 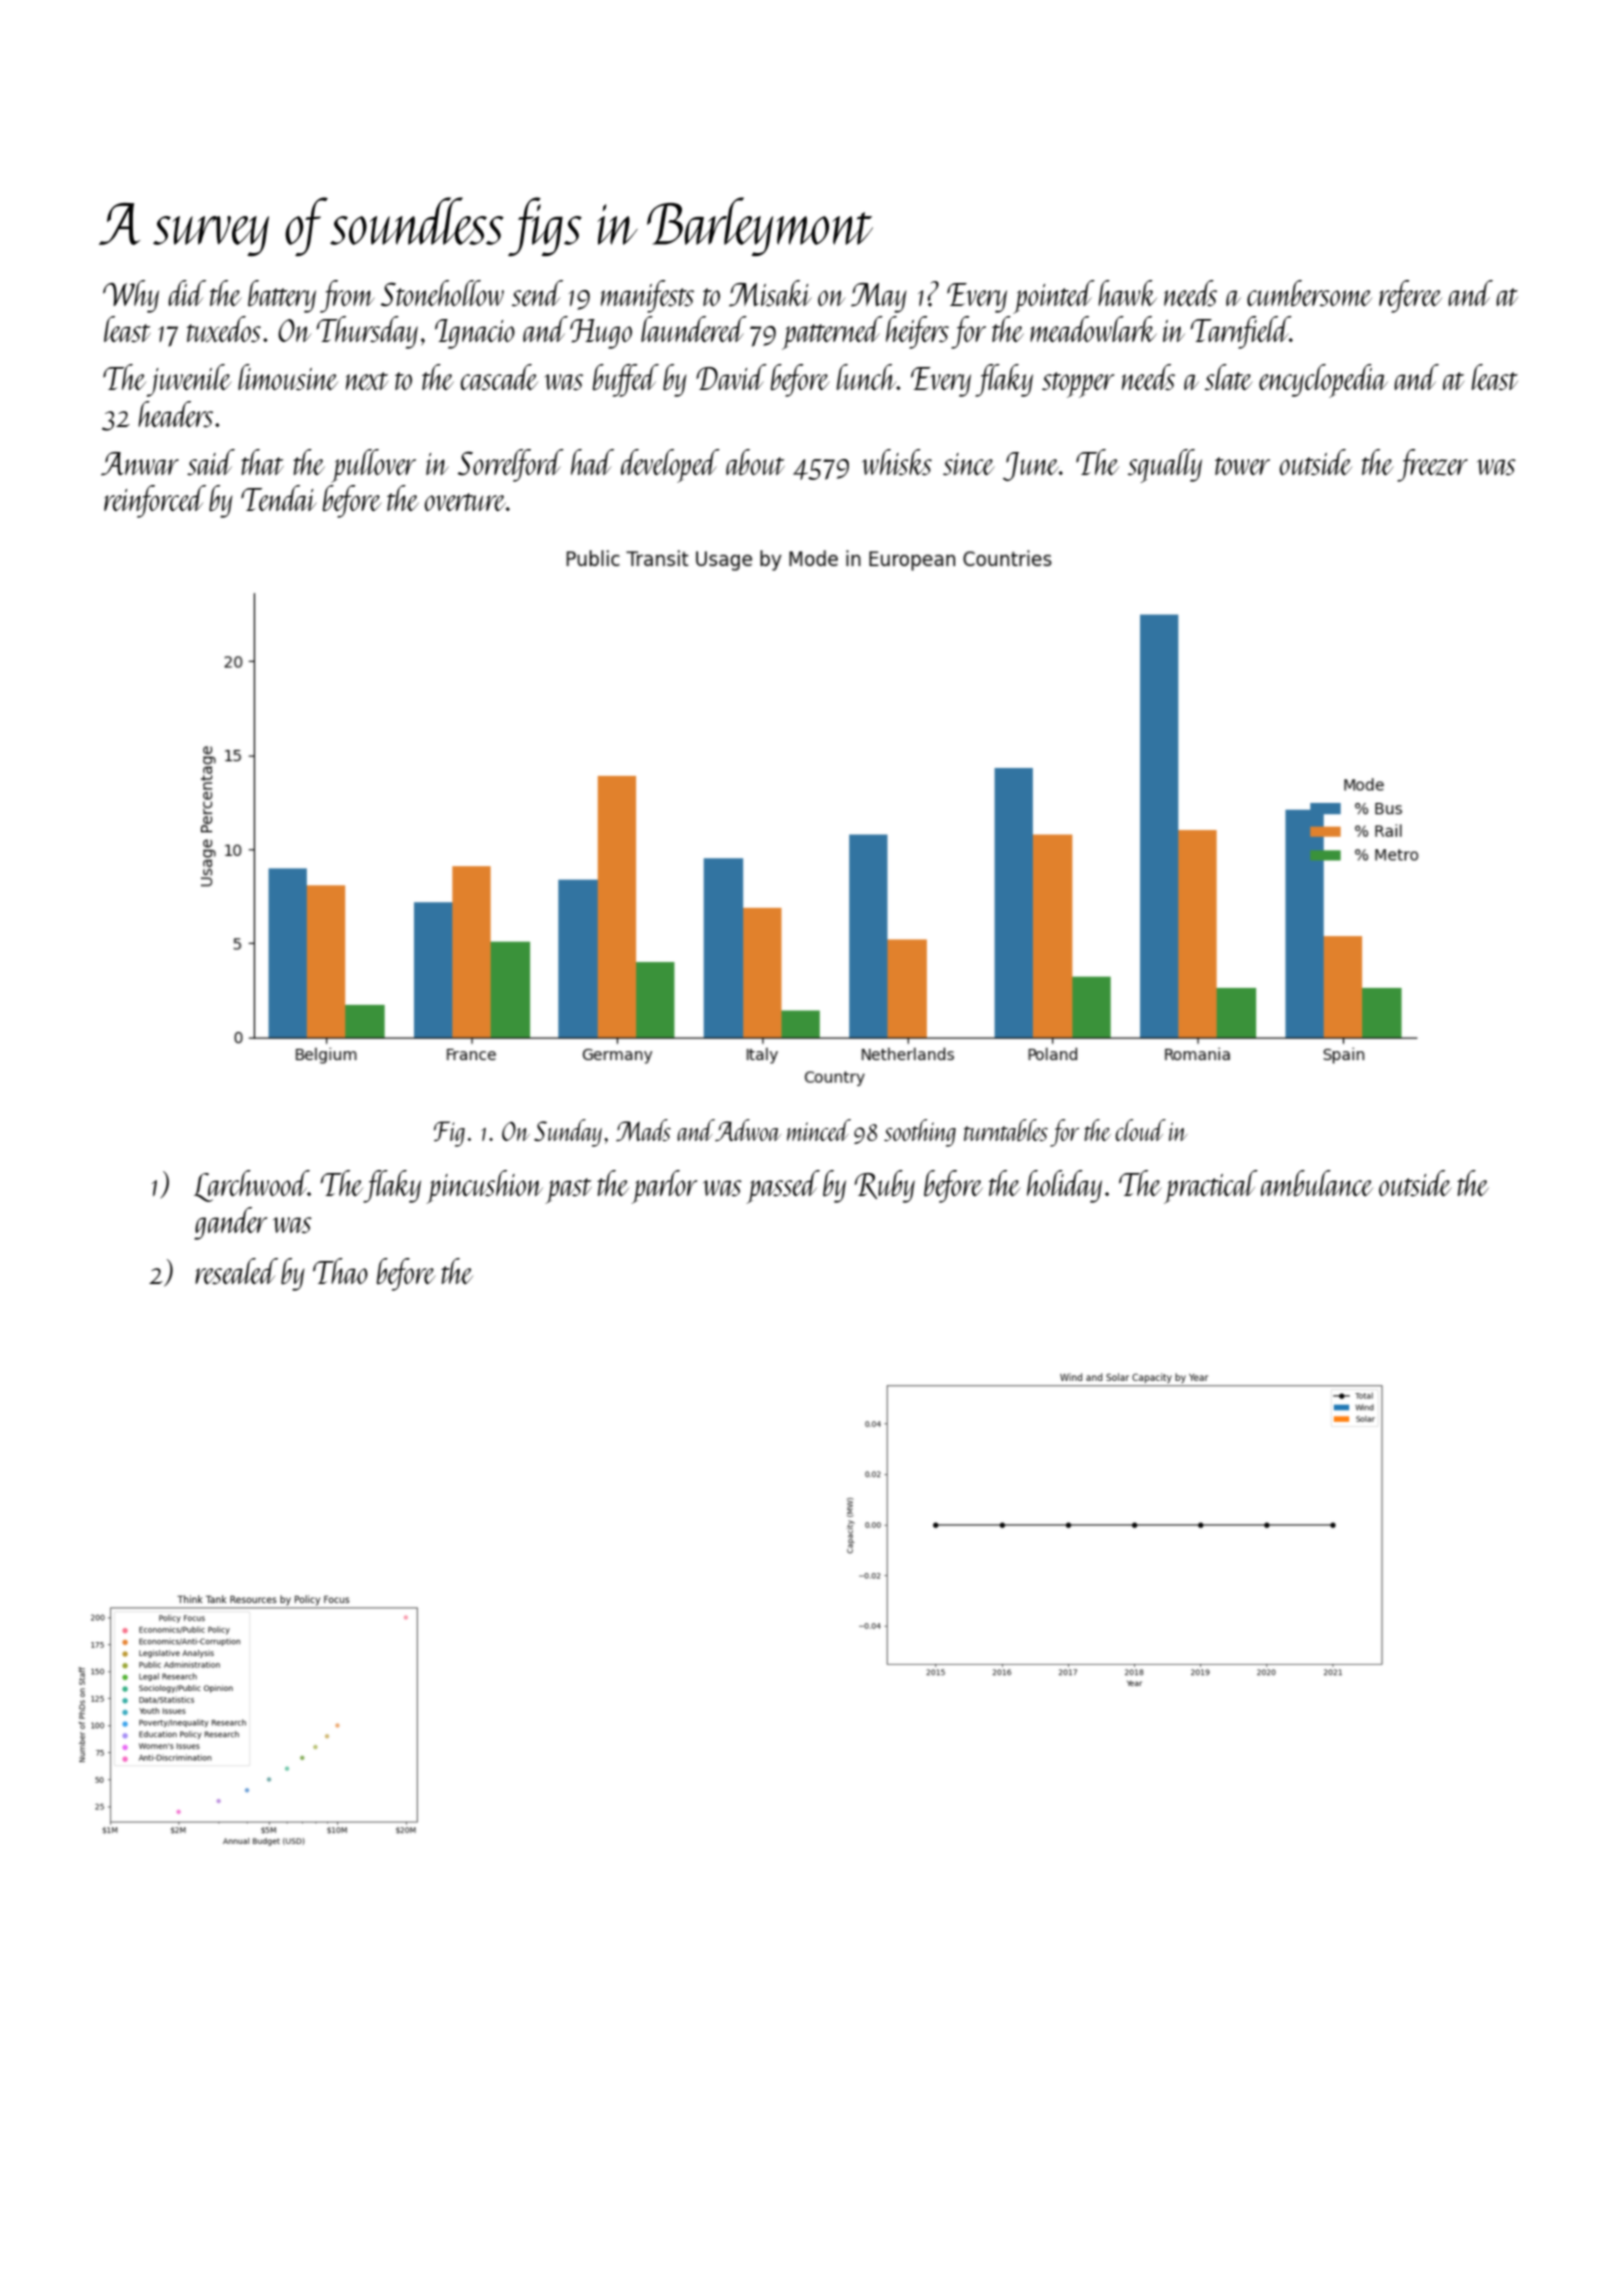 What do you see at coordinates (484, 1187) in the screenshot?
I see `pincushion` at bounding box center [484, 1187].
